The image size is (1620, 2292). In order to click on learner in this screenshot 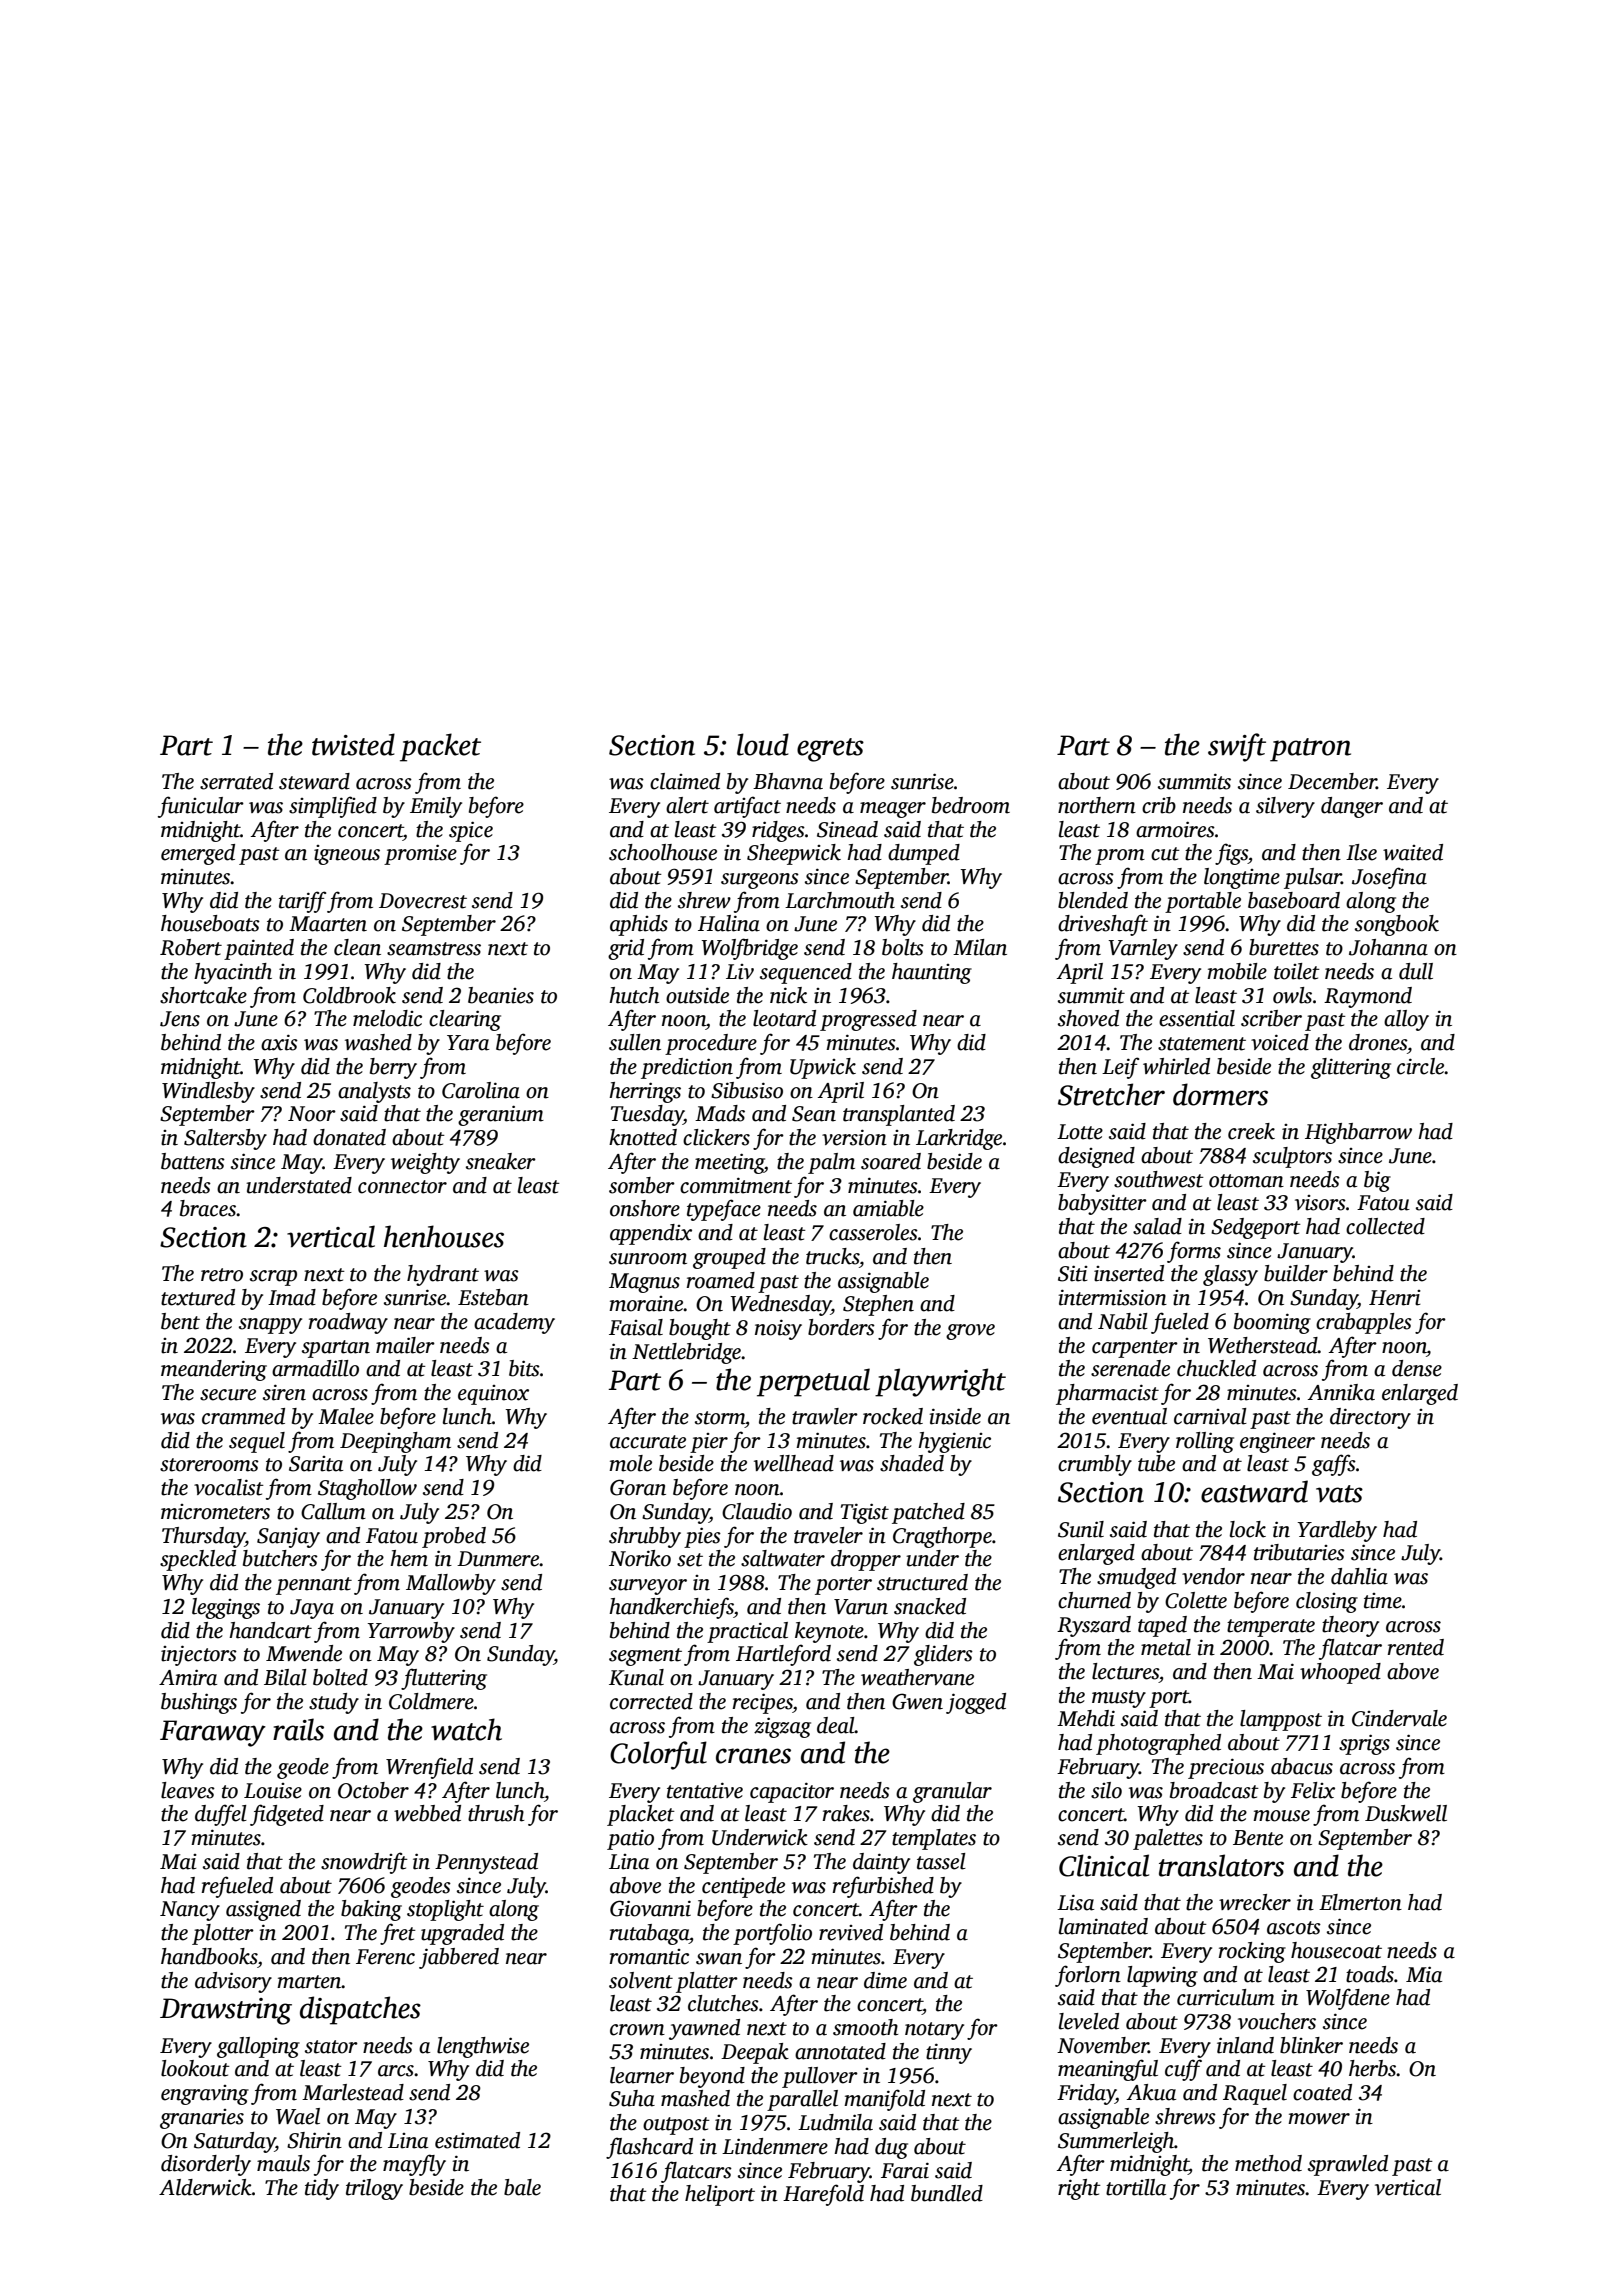, I will do `click(642, 2075)`.
